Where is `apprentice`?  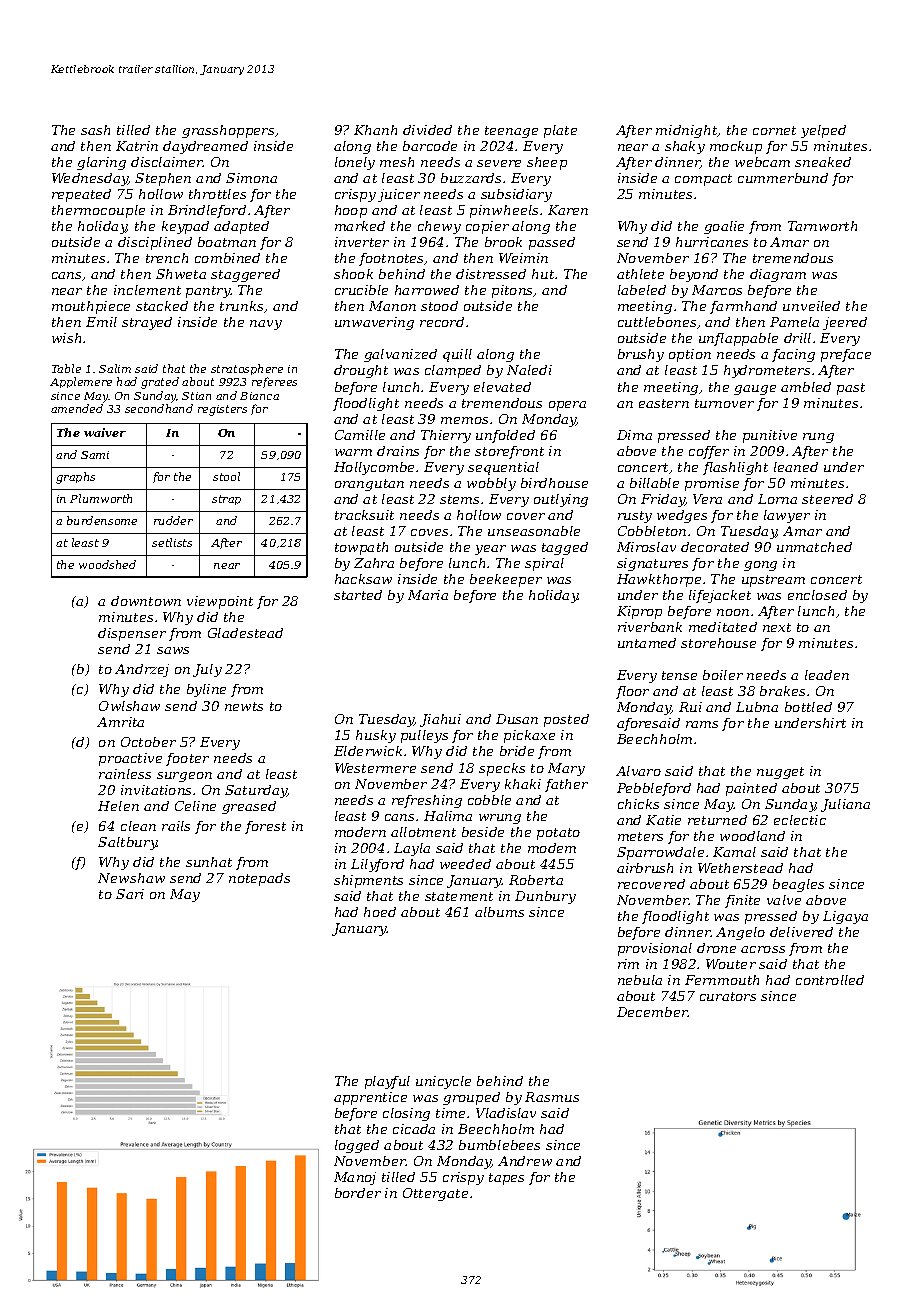
apprentice is located at coordinates (370, 1098).
